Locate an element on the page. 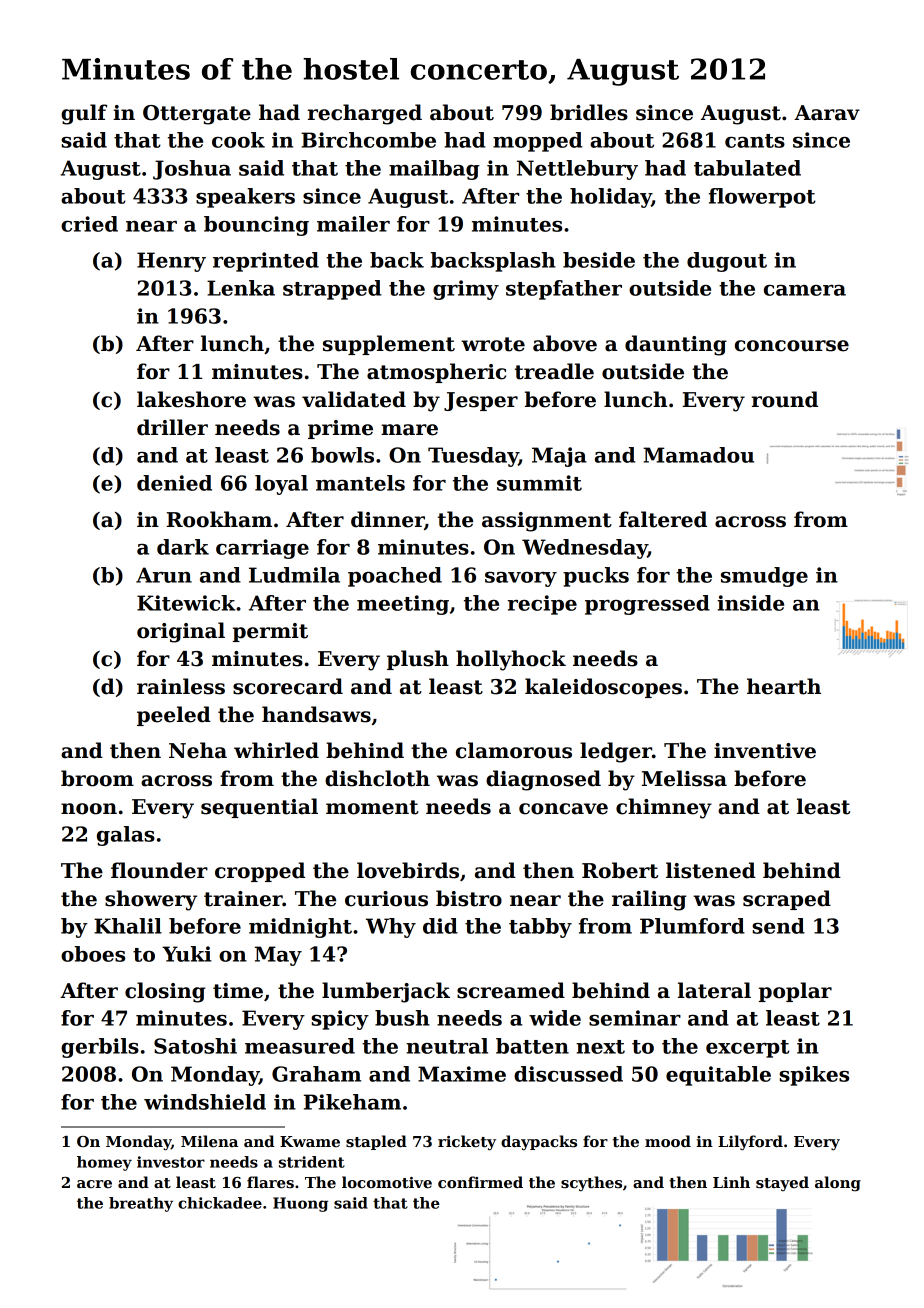  time is located at coordinates (238, 991).
